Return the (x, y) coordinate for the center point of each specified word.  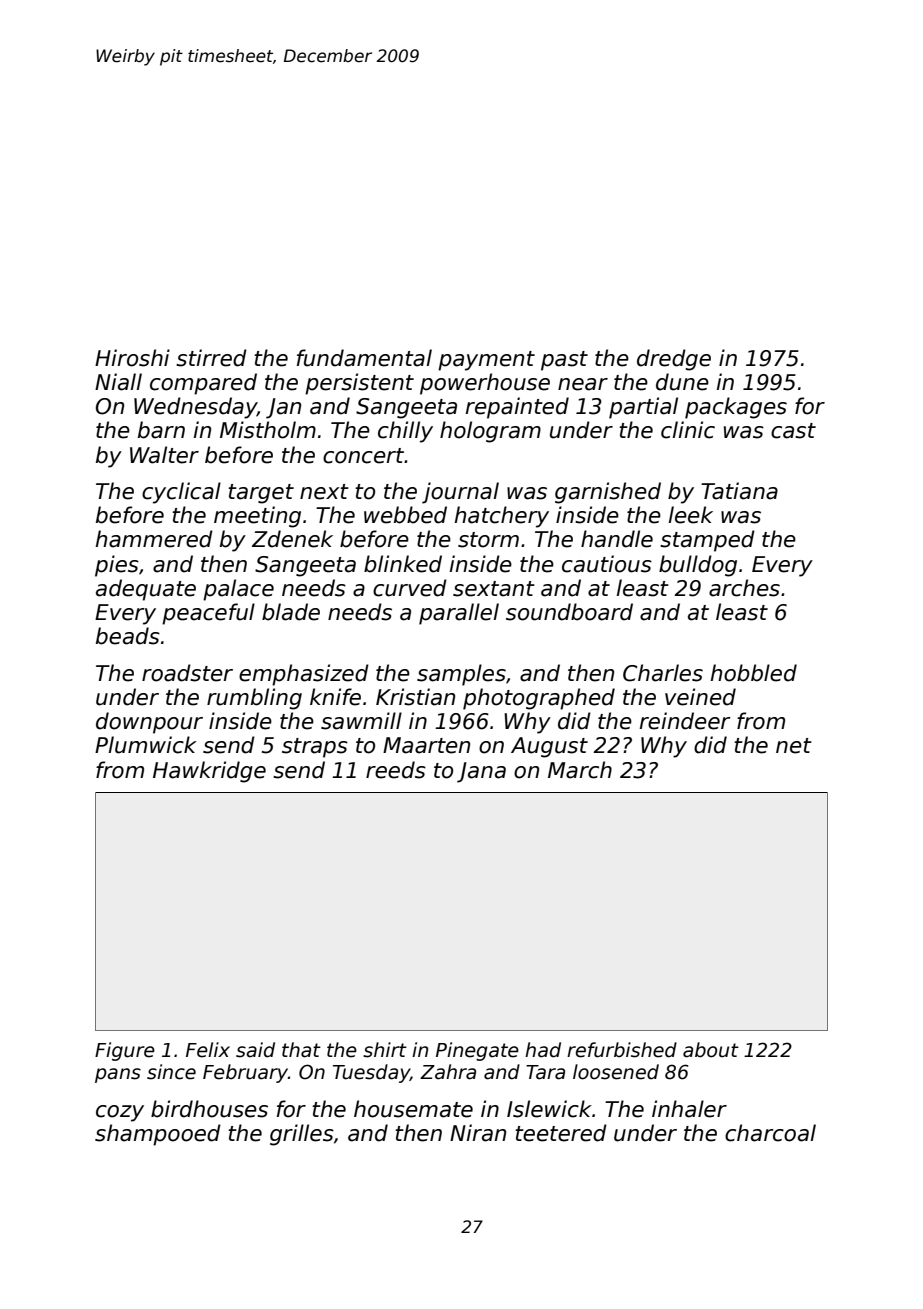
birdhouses (209, 1109)
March (580, 770)
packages (736, 408)
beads (128, 636)
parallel (459, 614)
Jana (481, 772)
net (794, 746)
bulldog (698, 566)
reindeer (685, 721)
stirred (211, 358)
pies (117, 566)
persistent (359, 384)
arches (744, 588)
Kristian (415, 697)
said (255, 1050)
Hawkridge (209, 772)
